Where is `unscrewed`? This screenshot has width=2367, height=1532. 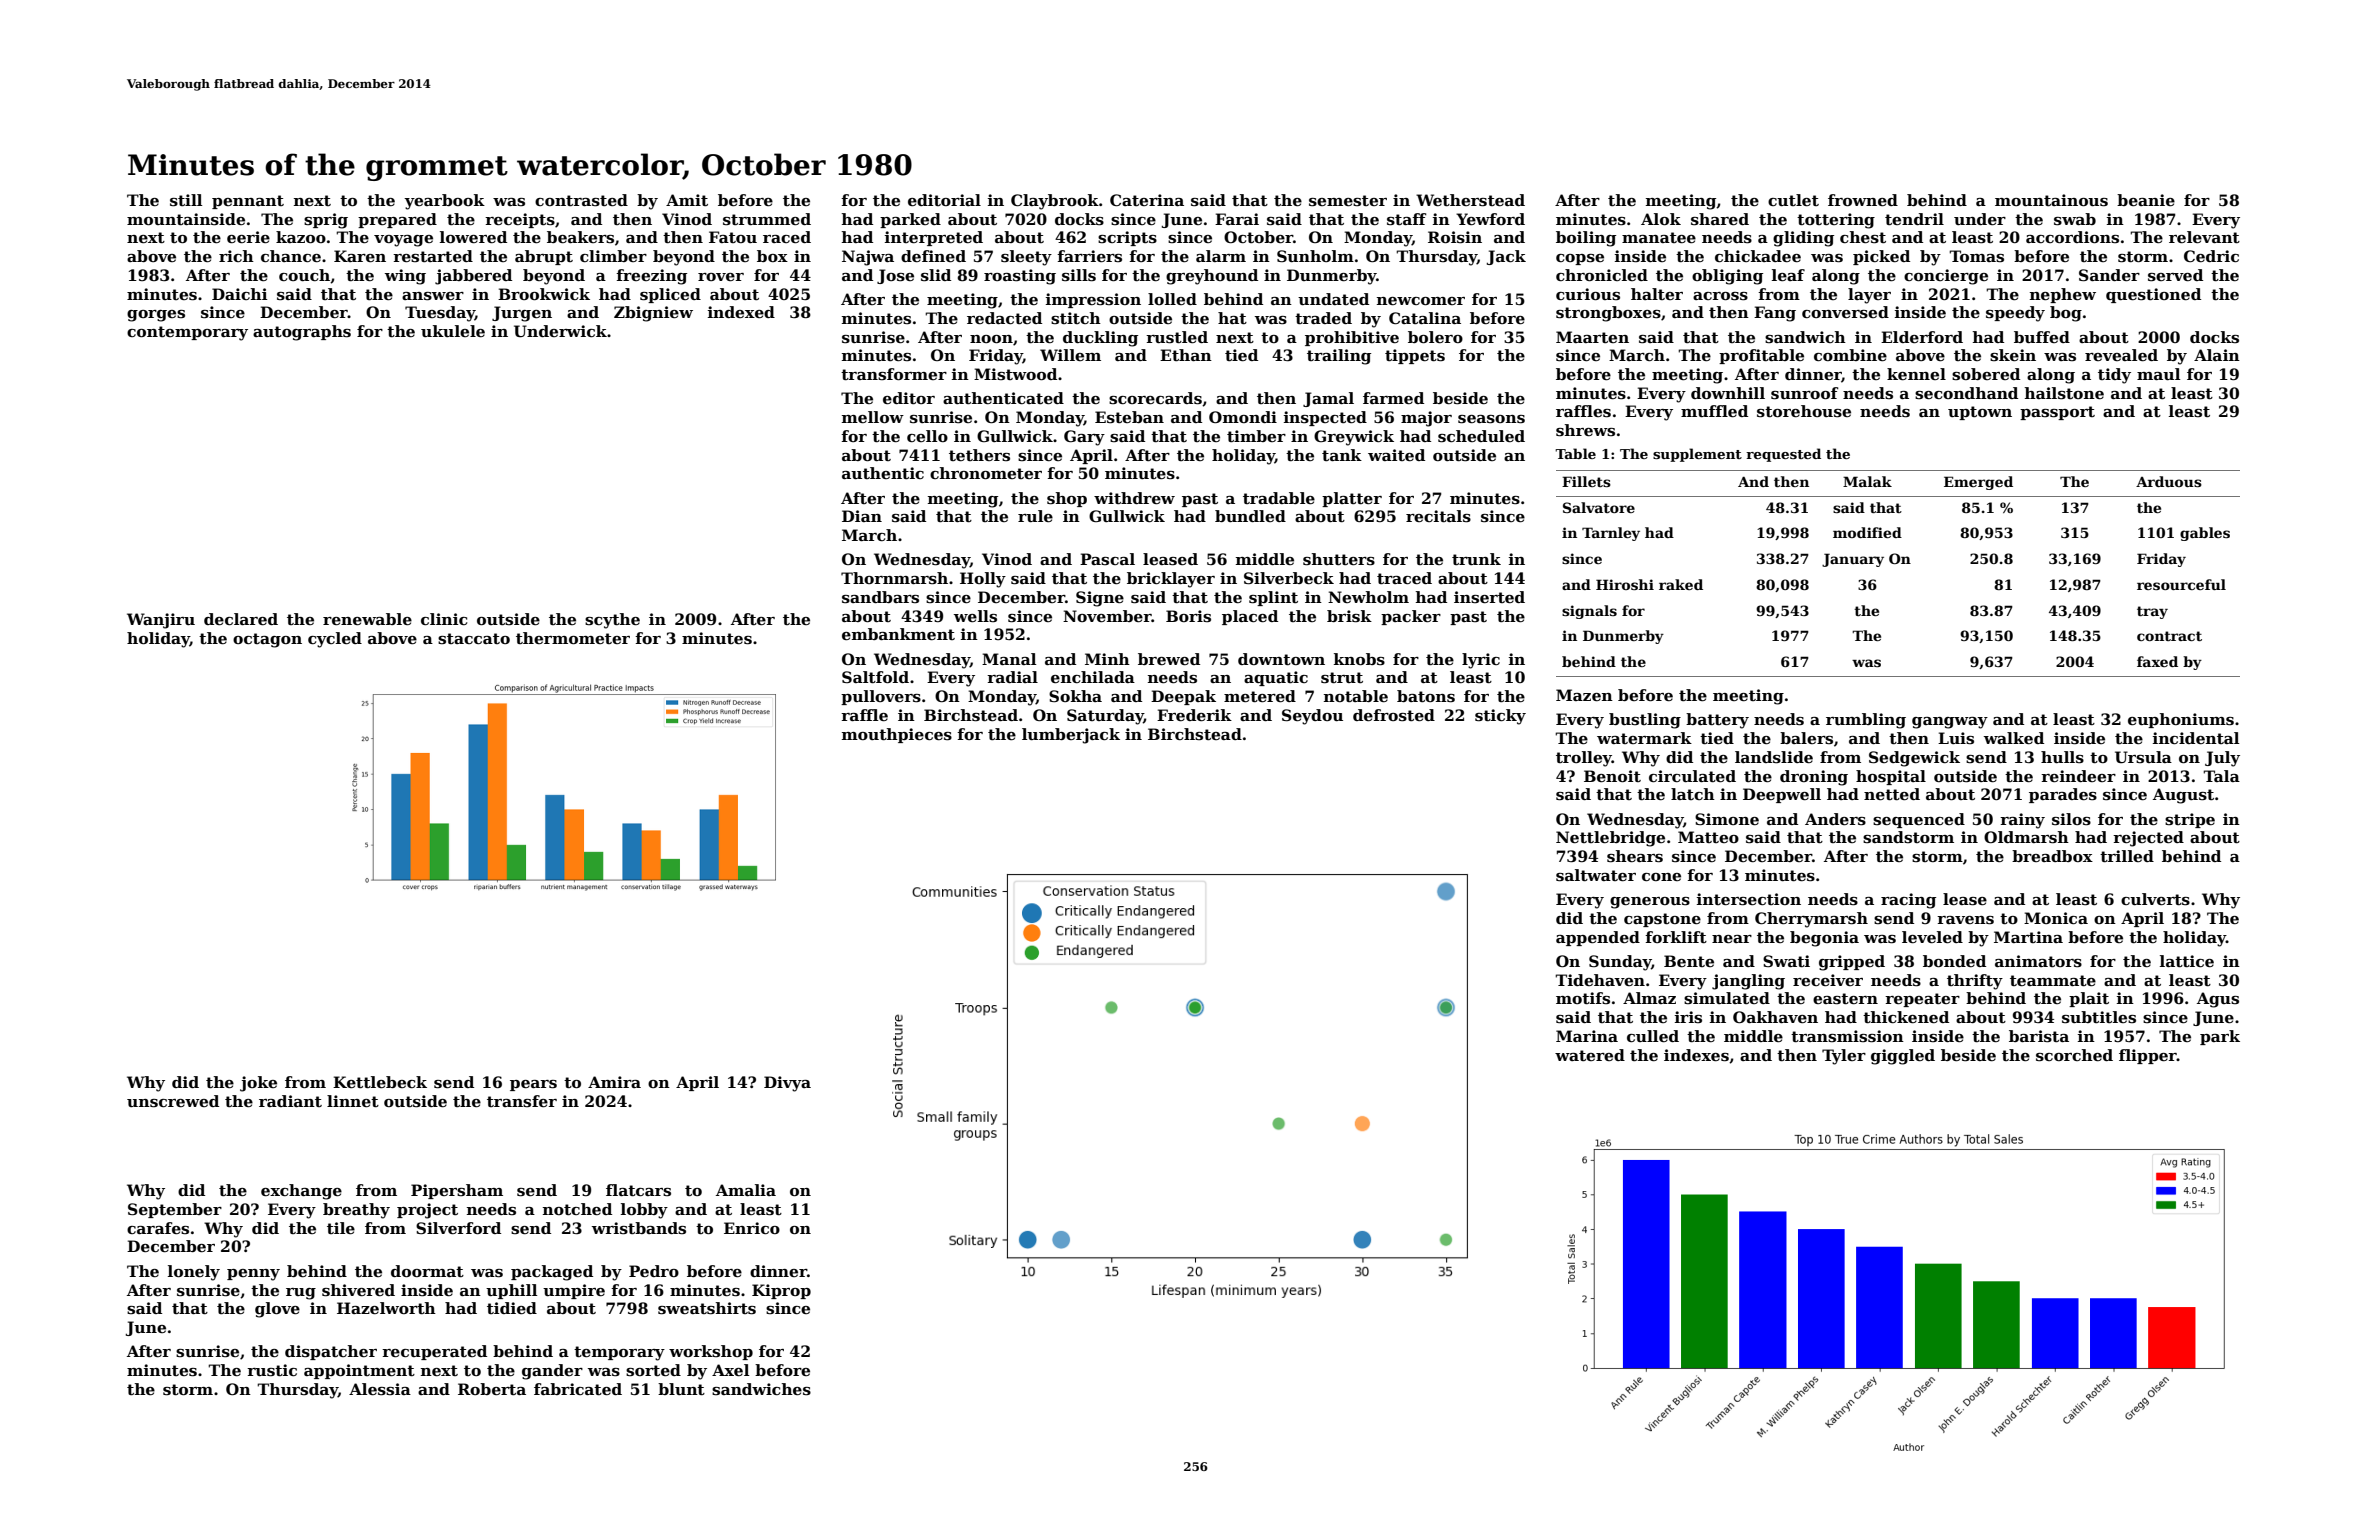 unscrewed is located at coordinates (173, 1101).
